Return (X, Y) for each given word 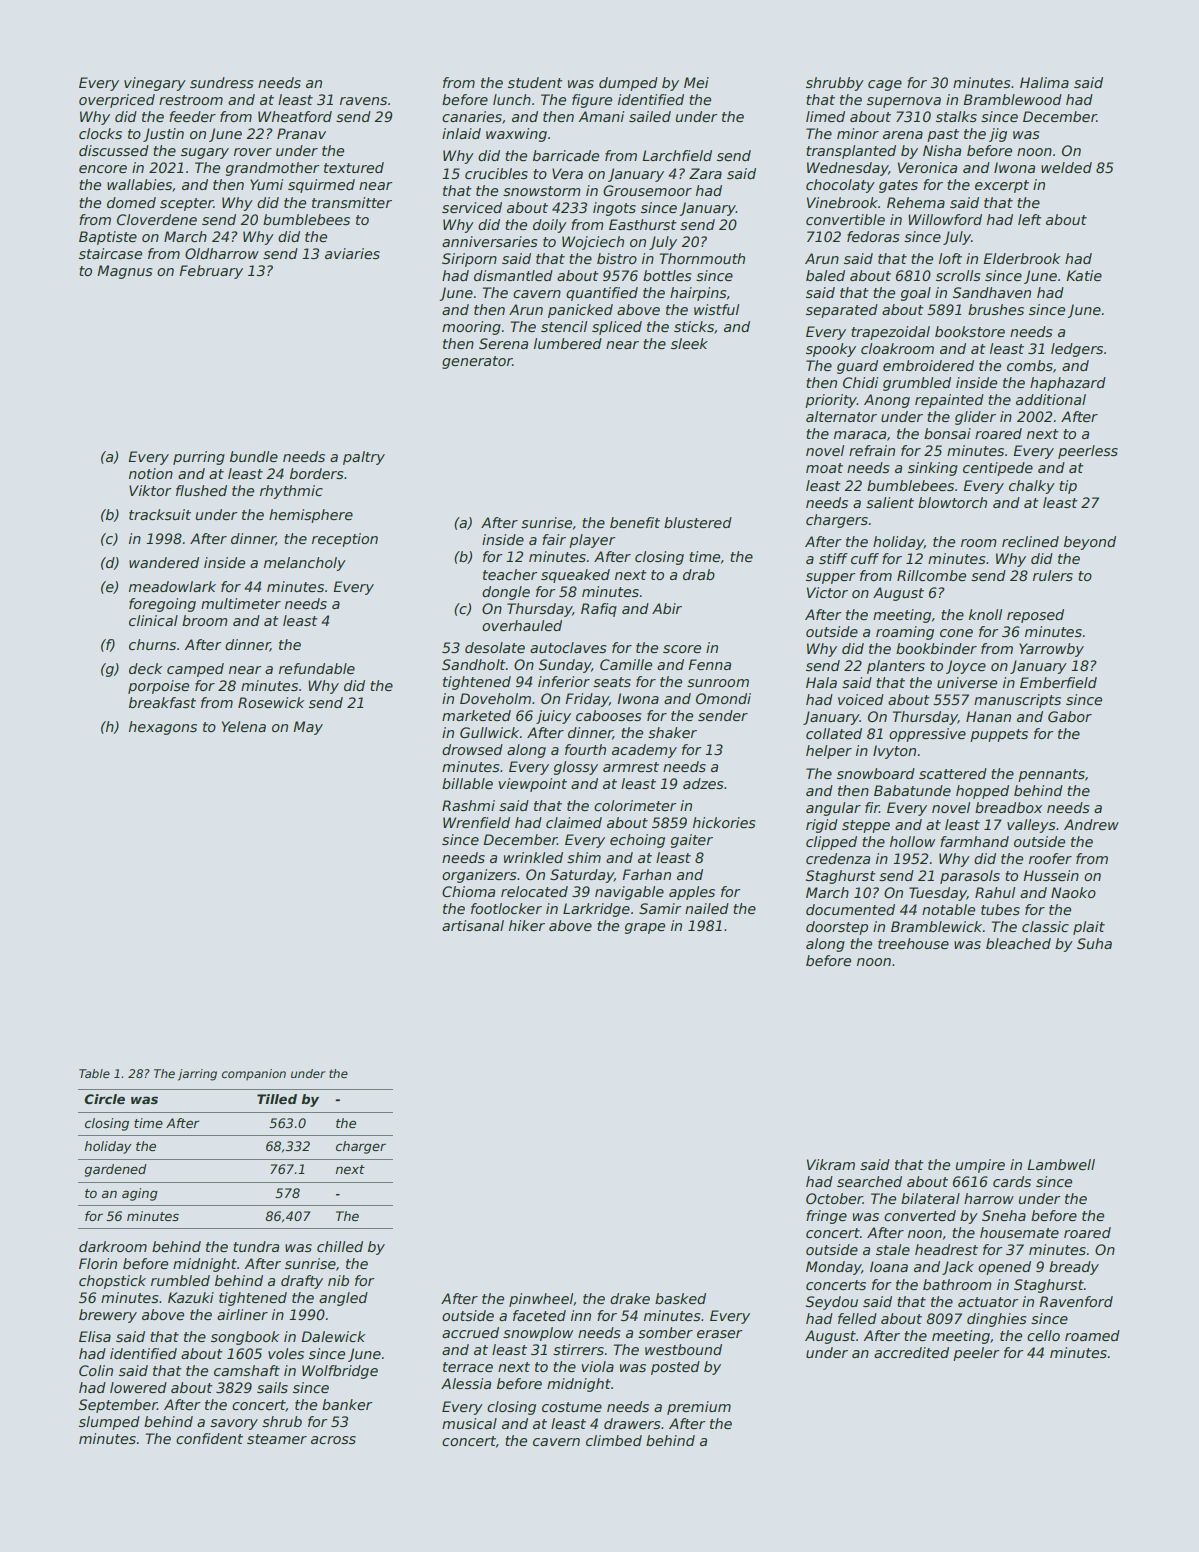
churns (152, 644)
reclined (1030, 541)
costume (572, 1407)
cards (1012, 1181)
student (535, 82)
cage (885, 85)
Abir (667, 608)
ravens (363, 101)
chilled (340, 1246)
